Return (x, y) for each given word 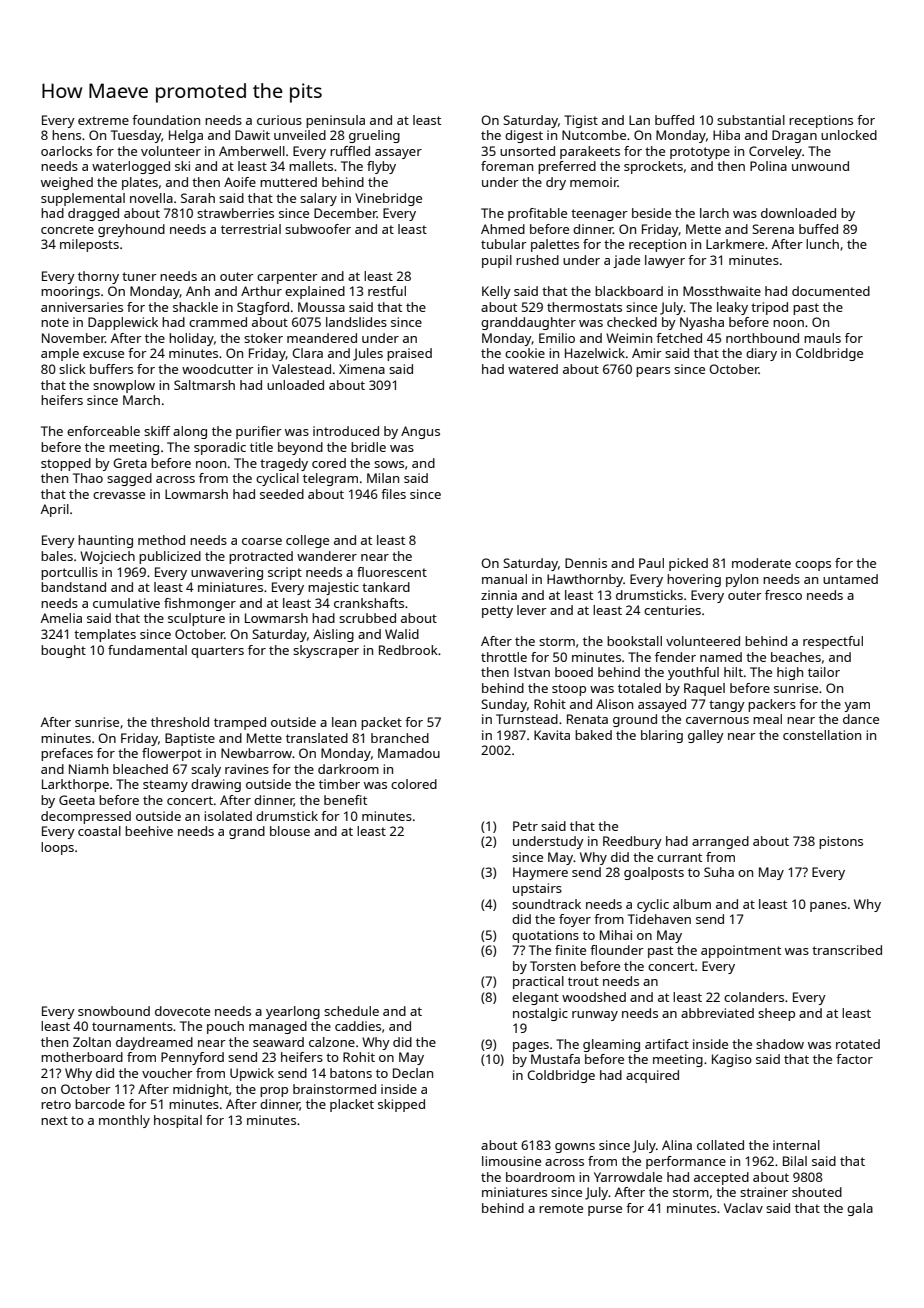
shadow (780, 1044)
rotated (858, 1044)
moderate (761, 563)
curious (279, 120)
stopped (66, 464)
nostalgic (540, 1014)
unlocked (849, 135)
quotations (545, 936)
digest (524, 136)
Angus (420, 432)
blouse (290, 831)
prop (274, 1092)
